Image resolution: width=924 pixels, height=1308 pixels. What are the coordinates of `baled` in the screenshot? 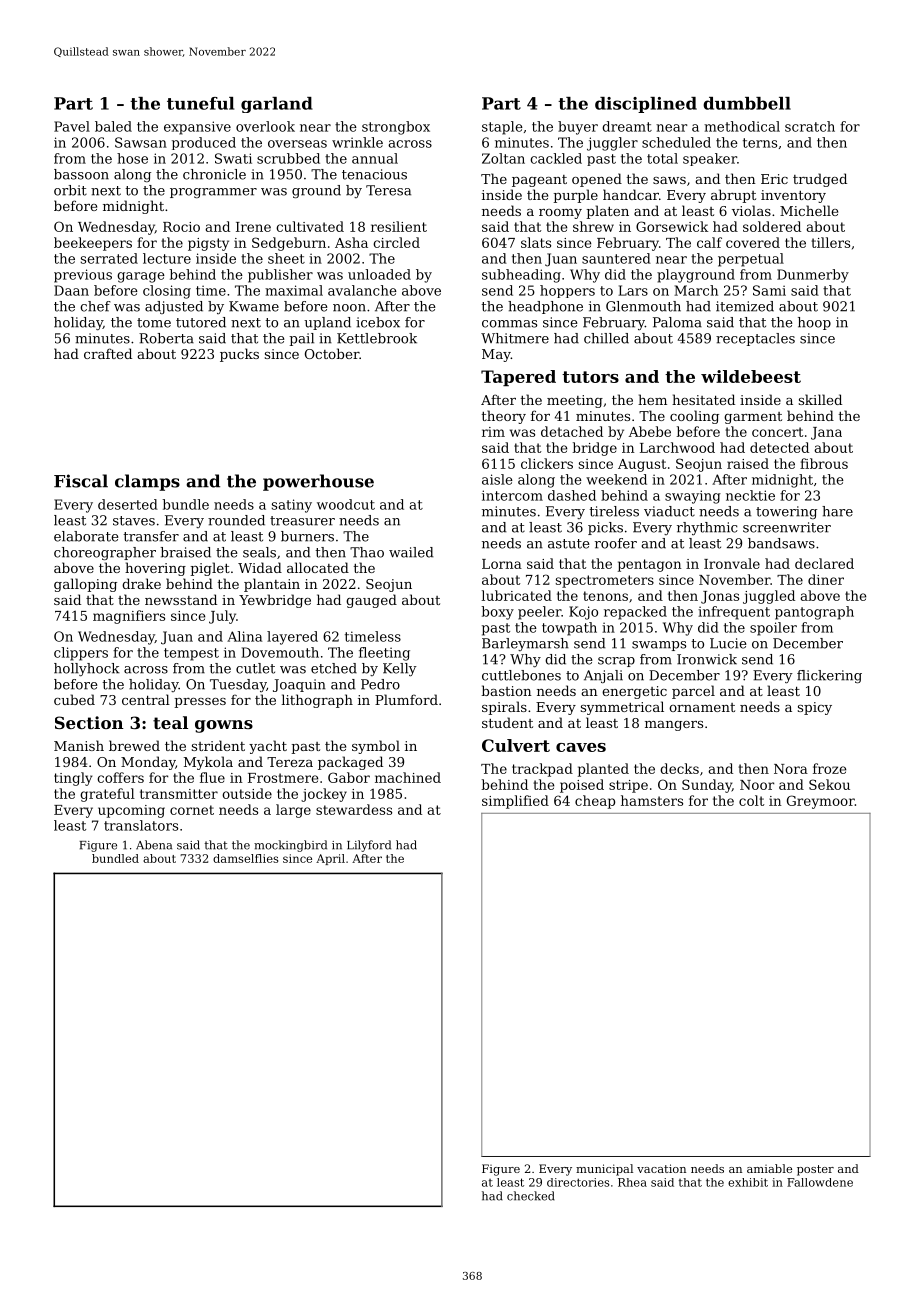 It's located at (113, 126).
